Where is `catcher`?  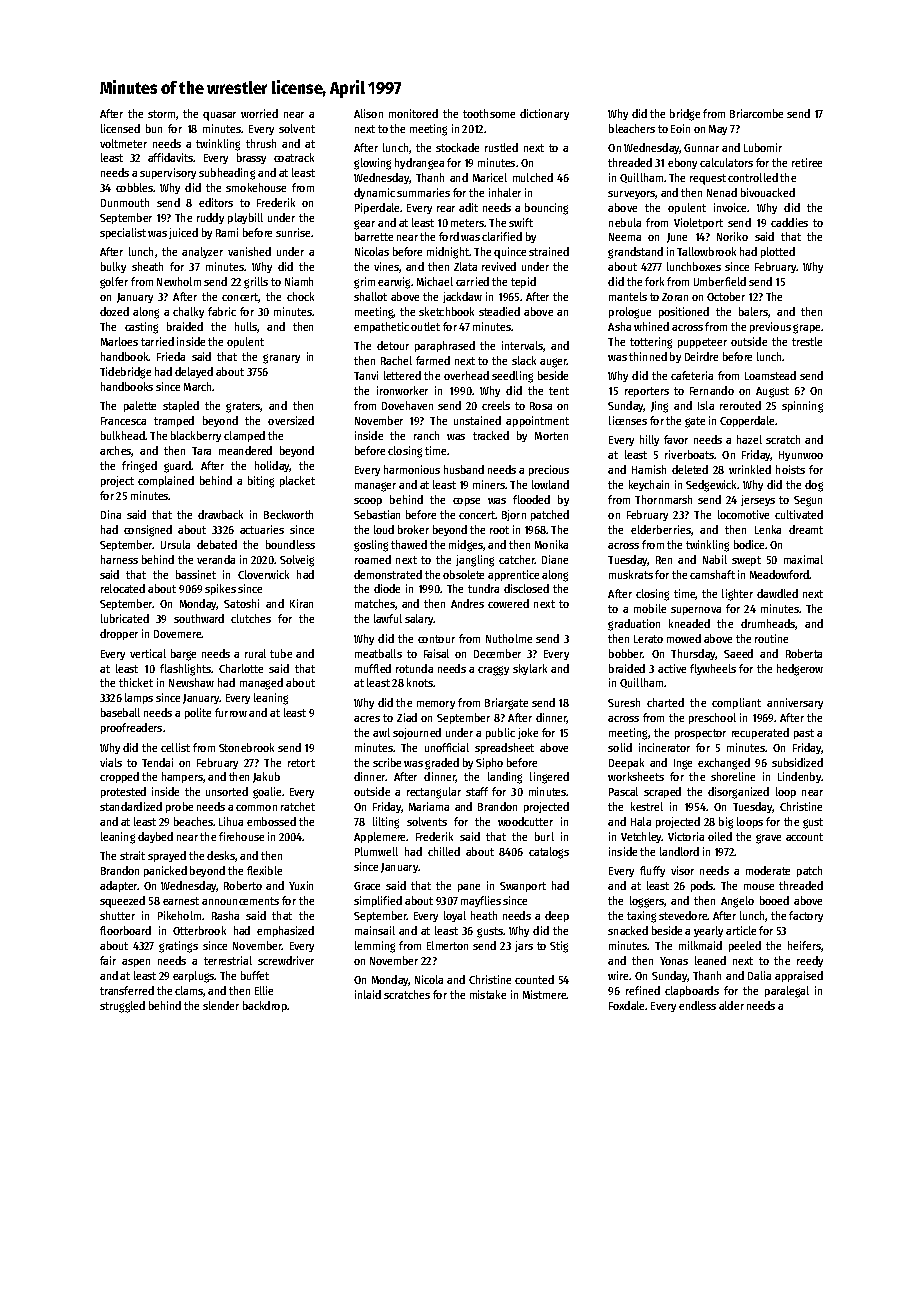
catcher is located at coordinates (517, 559).
